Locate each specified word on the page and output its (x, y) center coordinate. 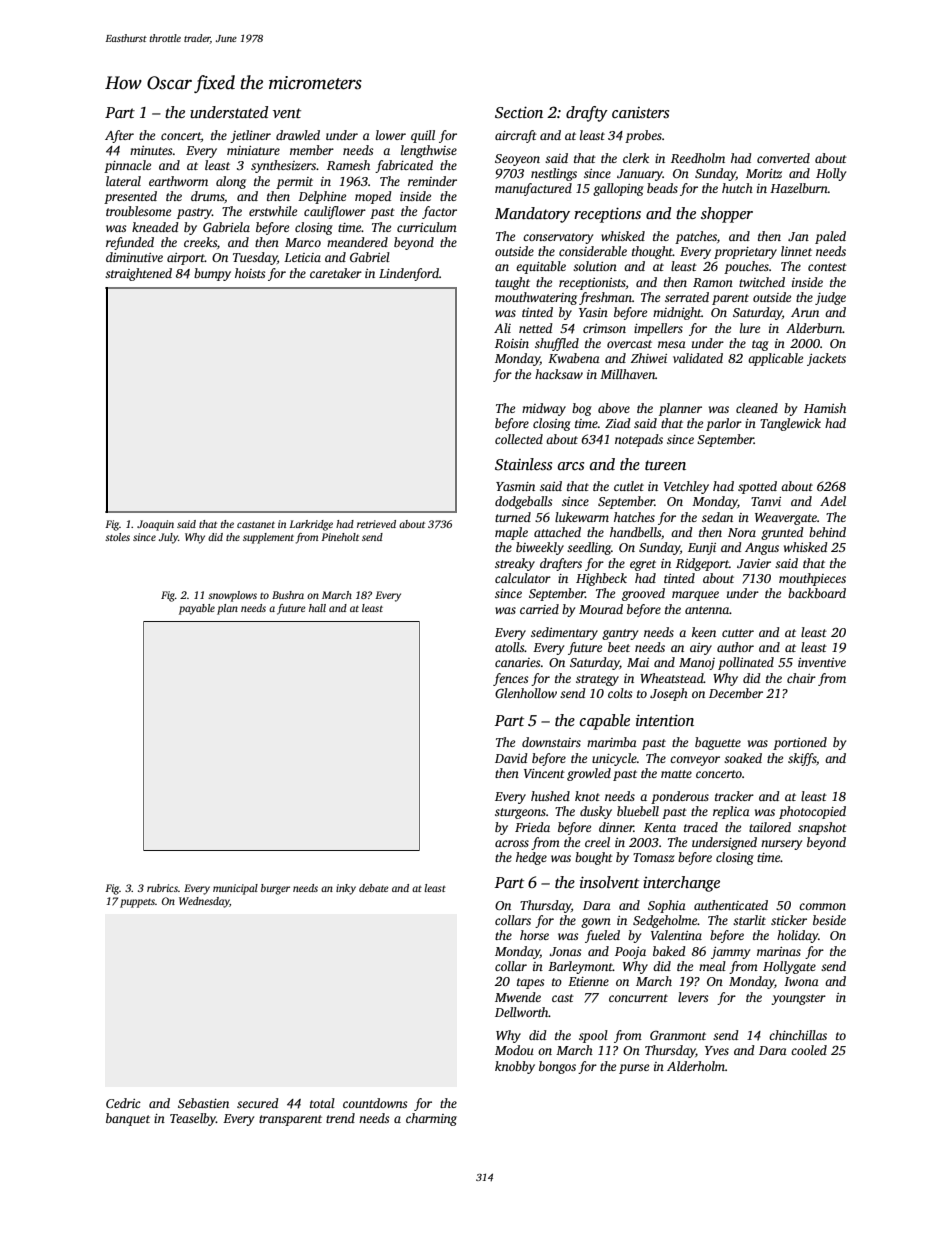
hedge (531, 858)
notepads (639, 440)
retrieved (376, 524)
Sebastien (203, 1103)
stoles (117, 537)
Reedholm (698, 158)
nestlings (554, 174)
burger (275, 889)
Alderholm (696, 1066)
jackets (826, 359)
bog (582, 409)
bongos (557, 1067)
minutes (151, 150)
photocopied (812, 812)
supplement (268, 538)
